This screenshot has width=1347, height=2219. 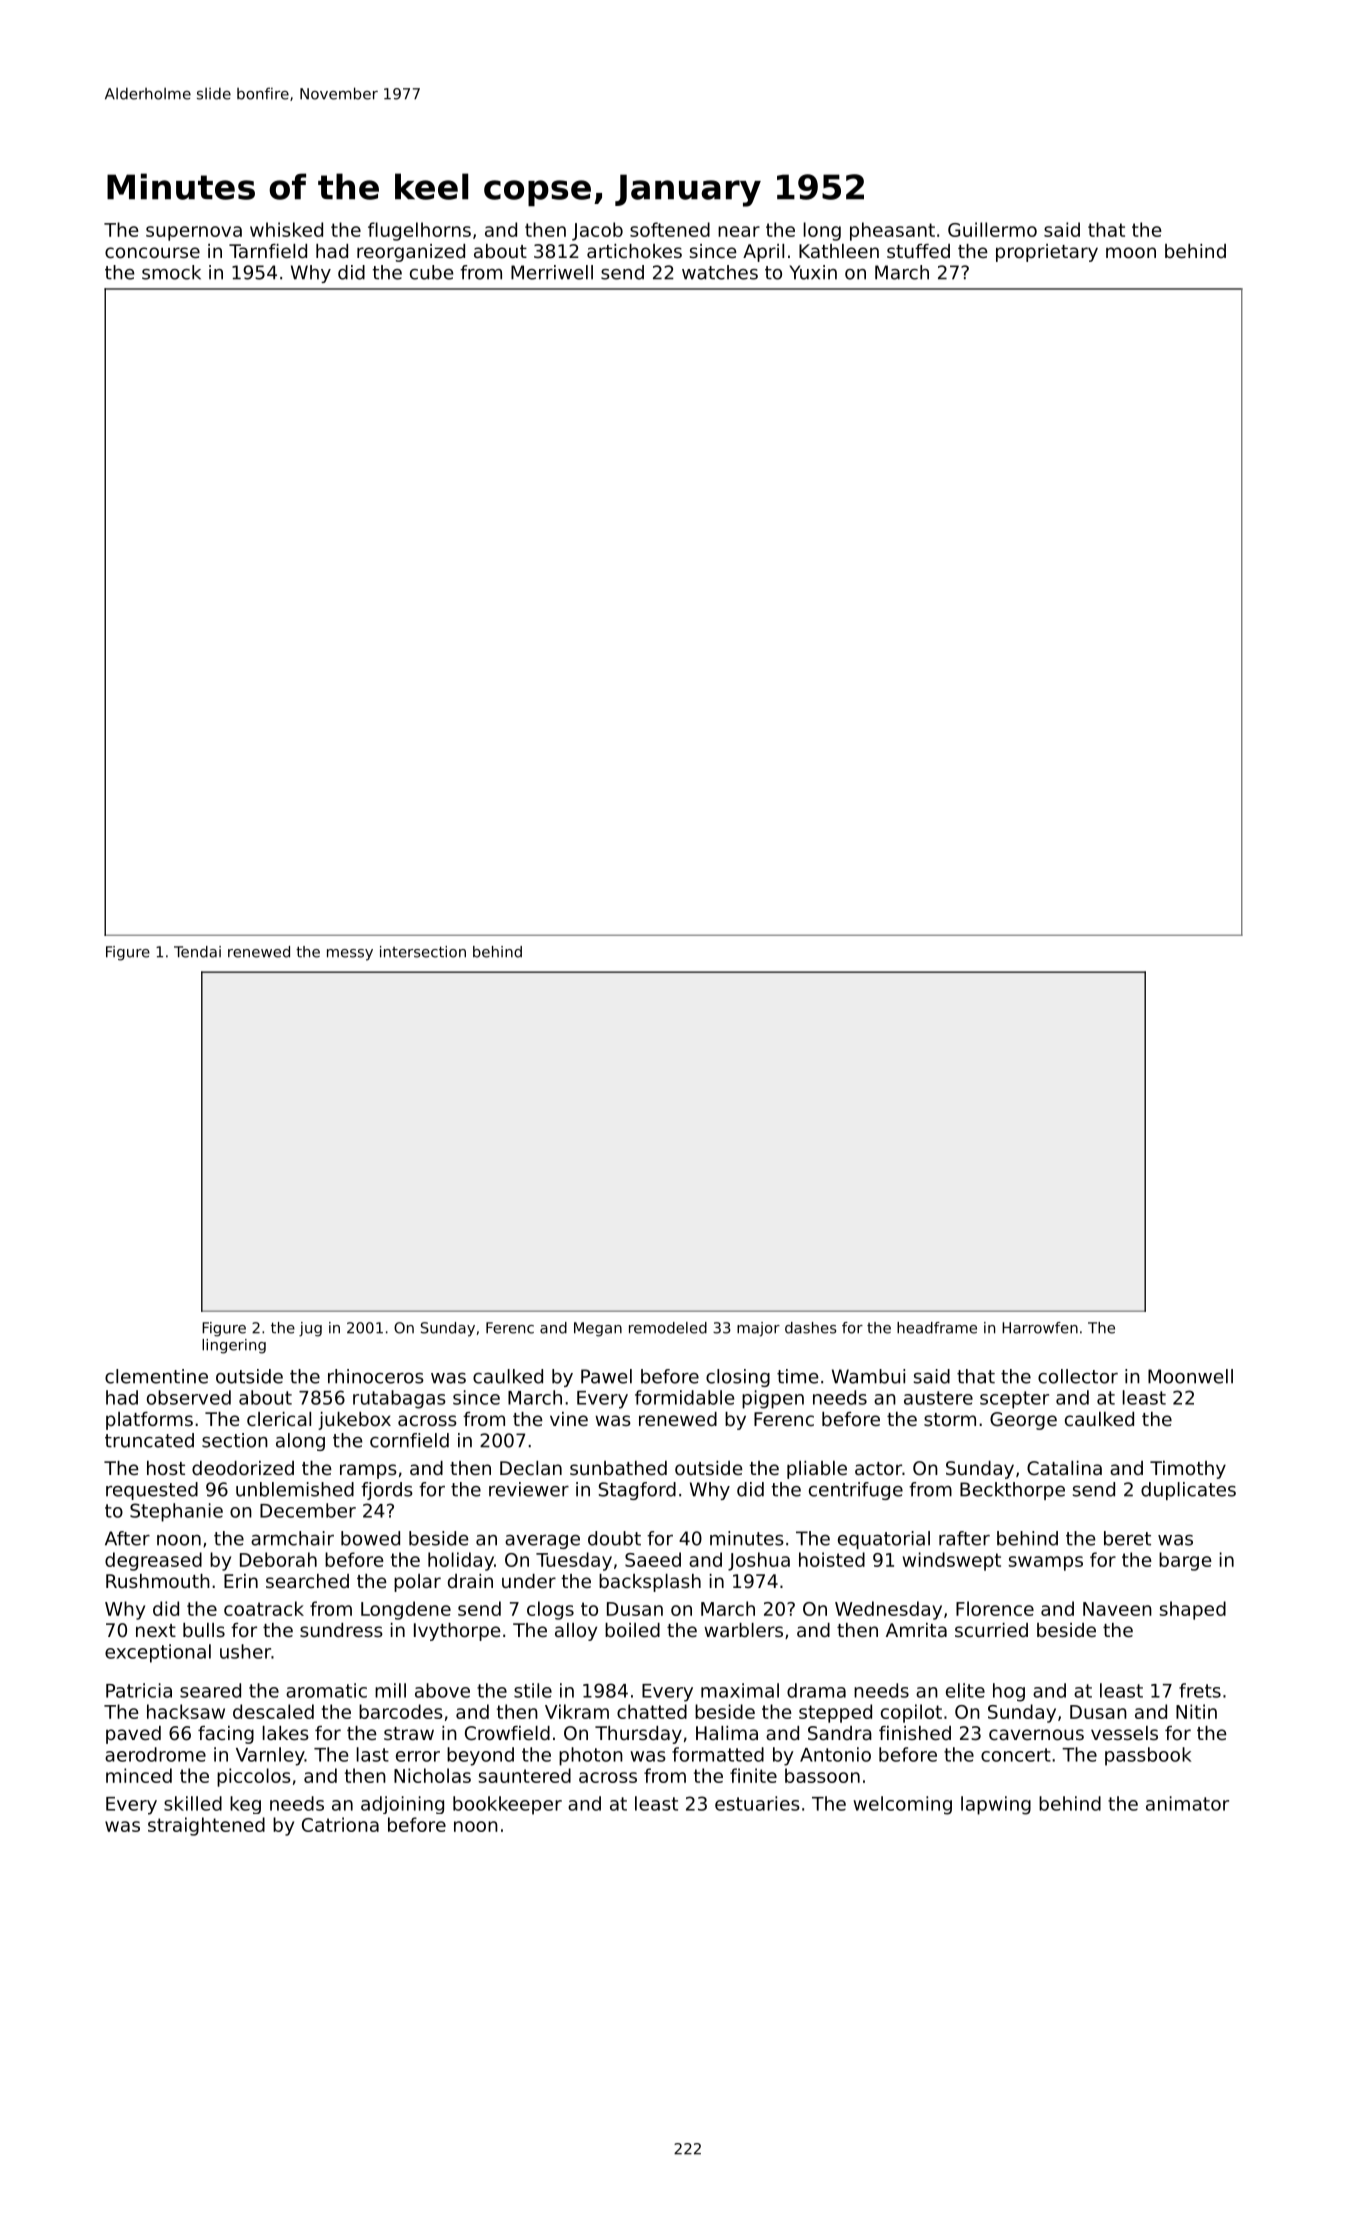 What do you see at coordinates (740, 1690) in the screenshot?
I see `maximal` at bounding box center [740, 1690].
